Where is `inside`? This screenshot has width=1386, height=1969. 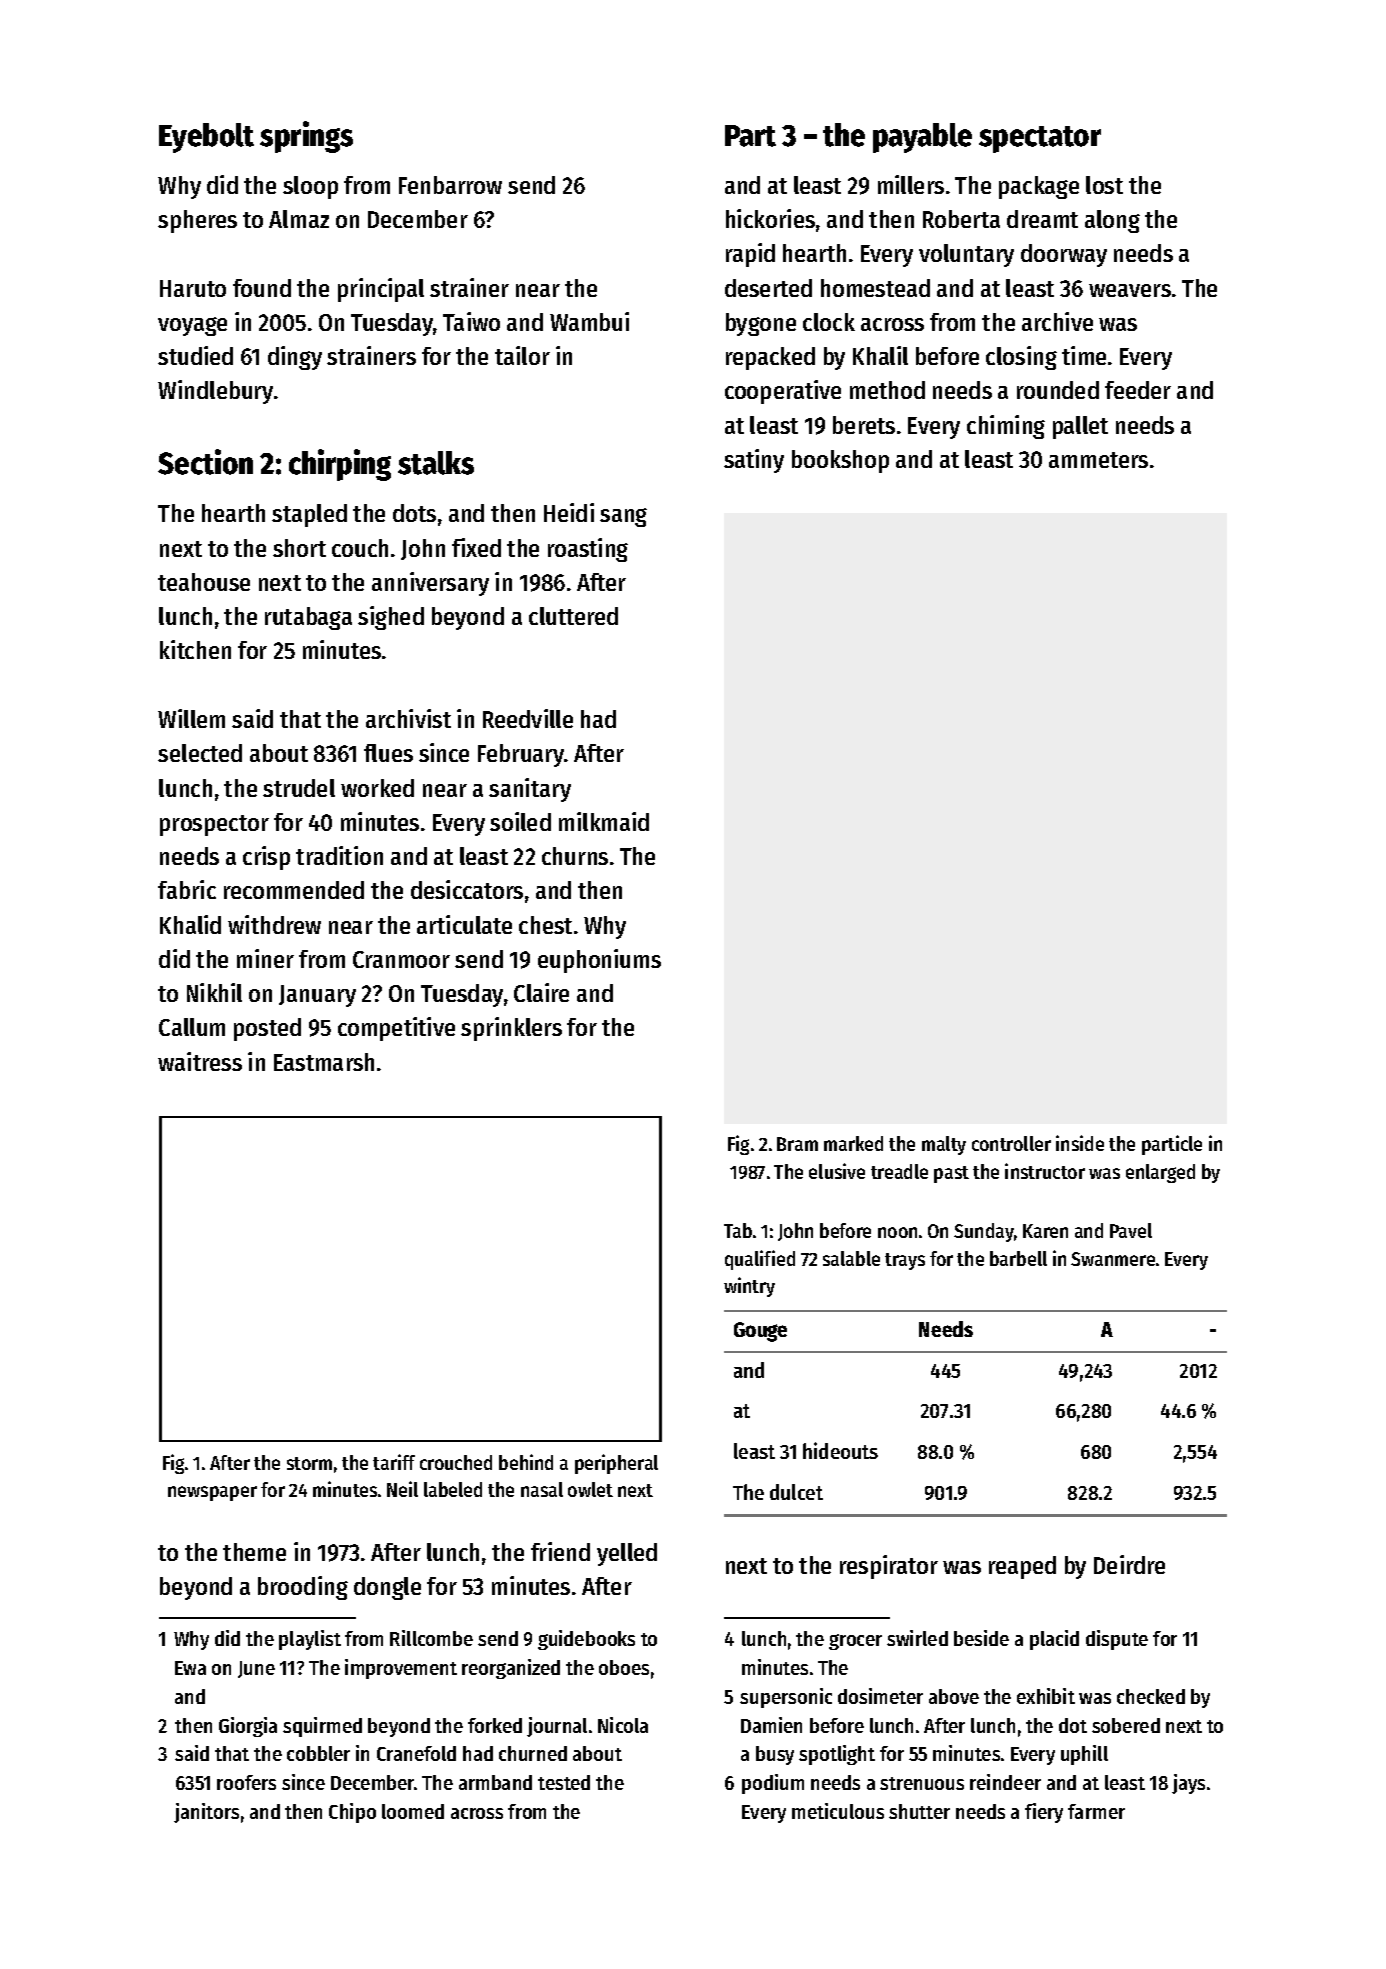
inside is located at coordinates (1080, 1143).
